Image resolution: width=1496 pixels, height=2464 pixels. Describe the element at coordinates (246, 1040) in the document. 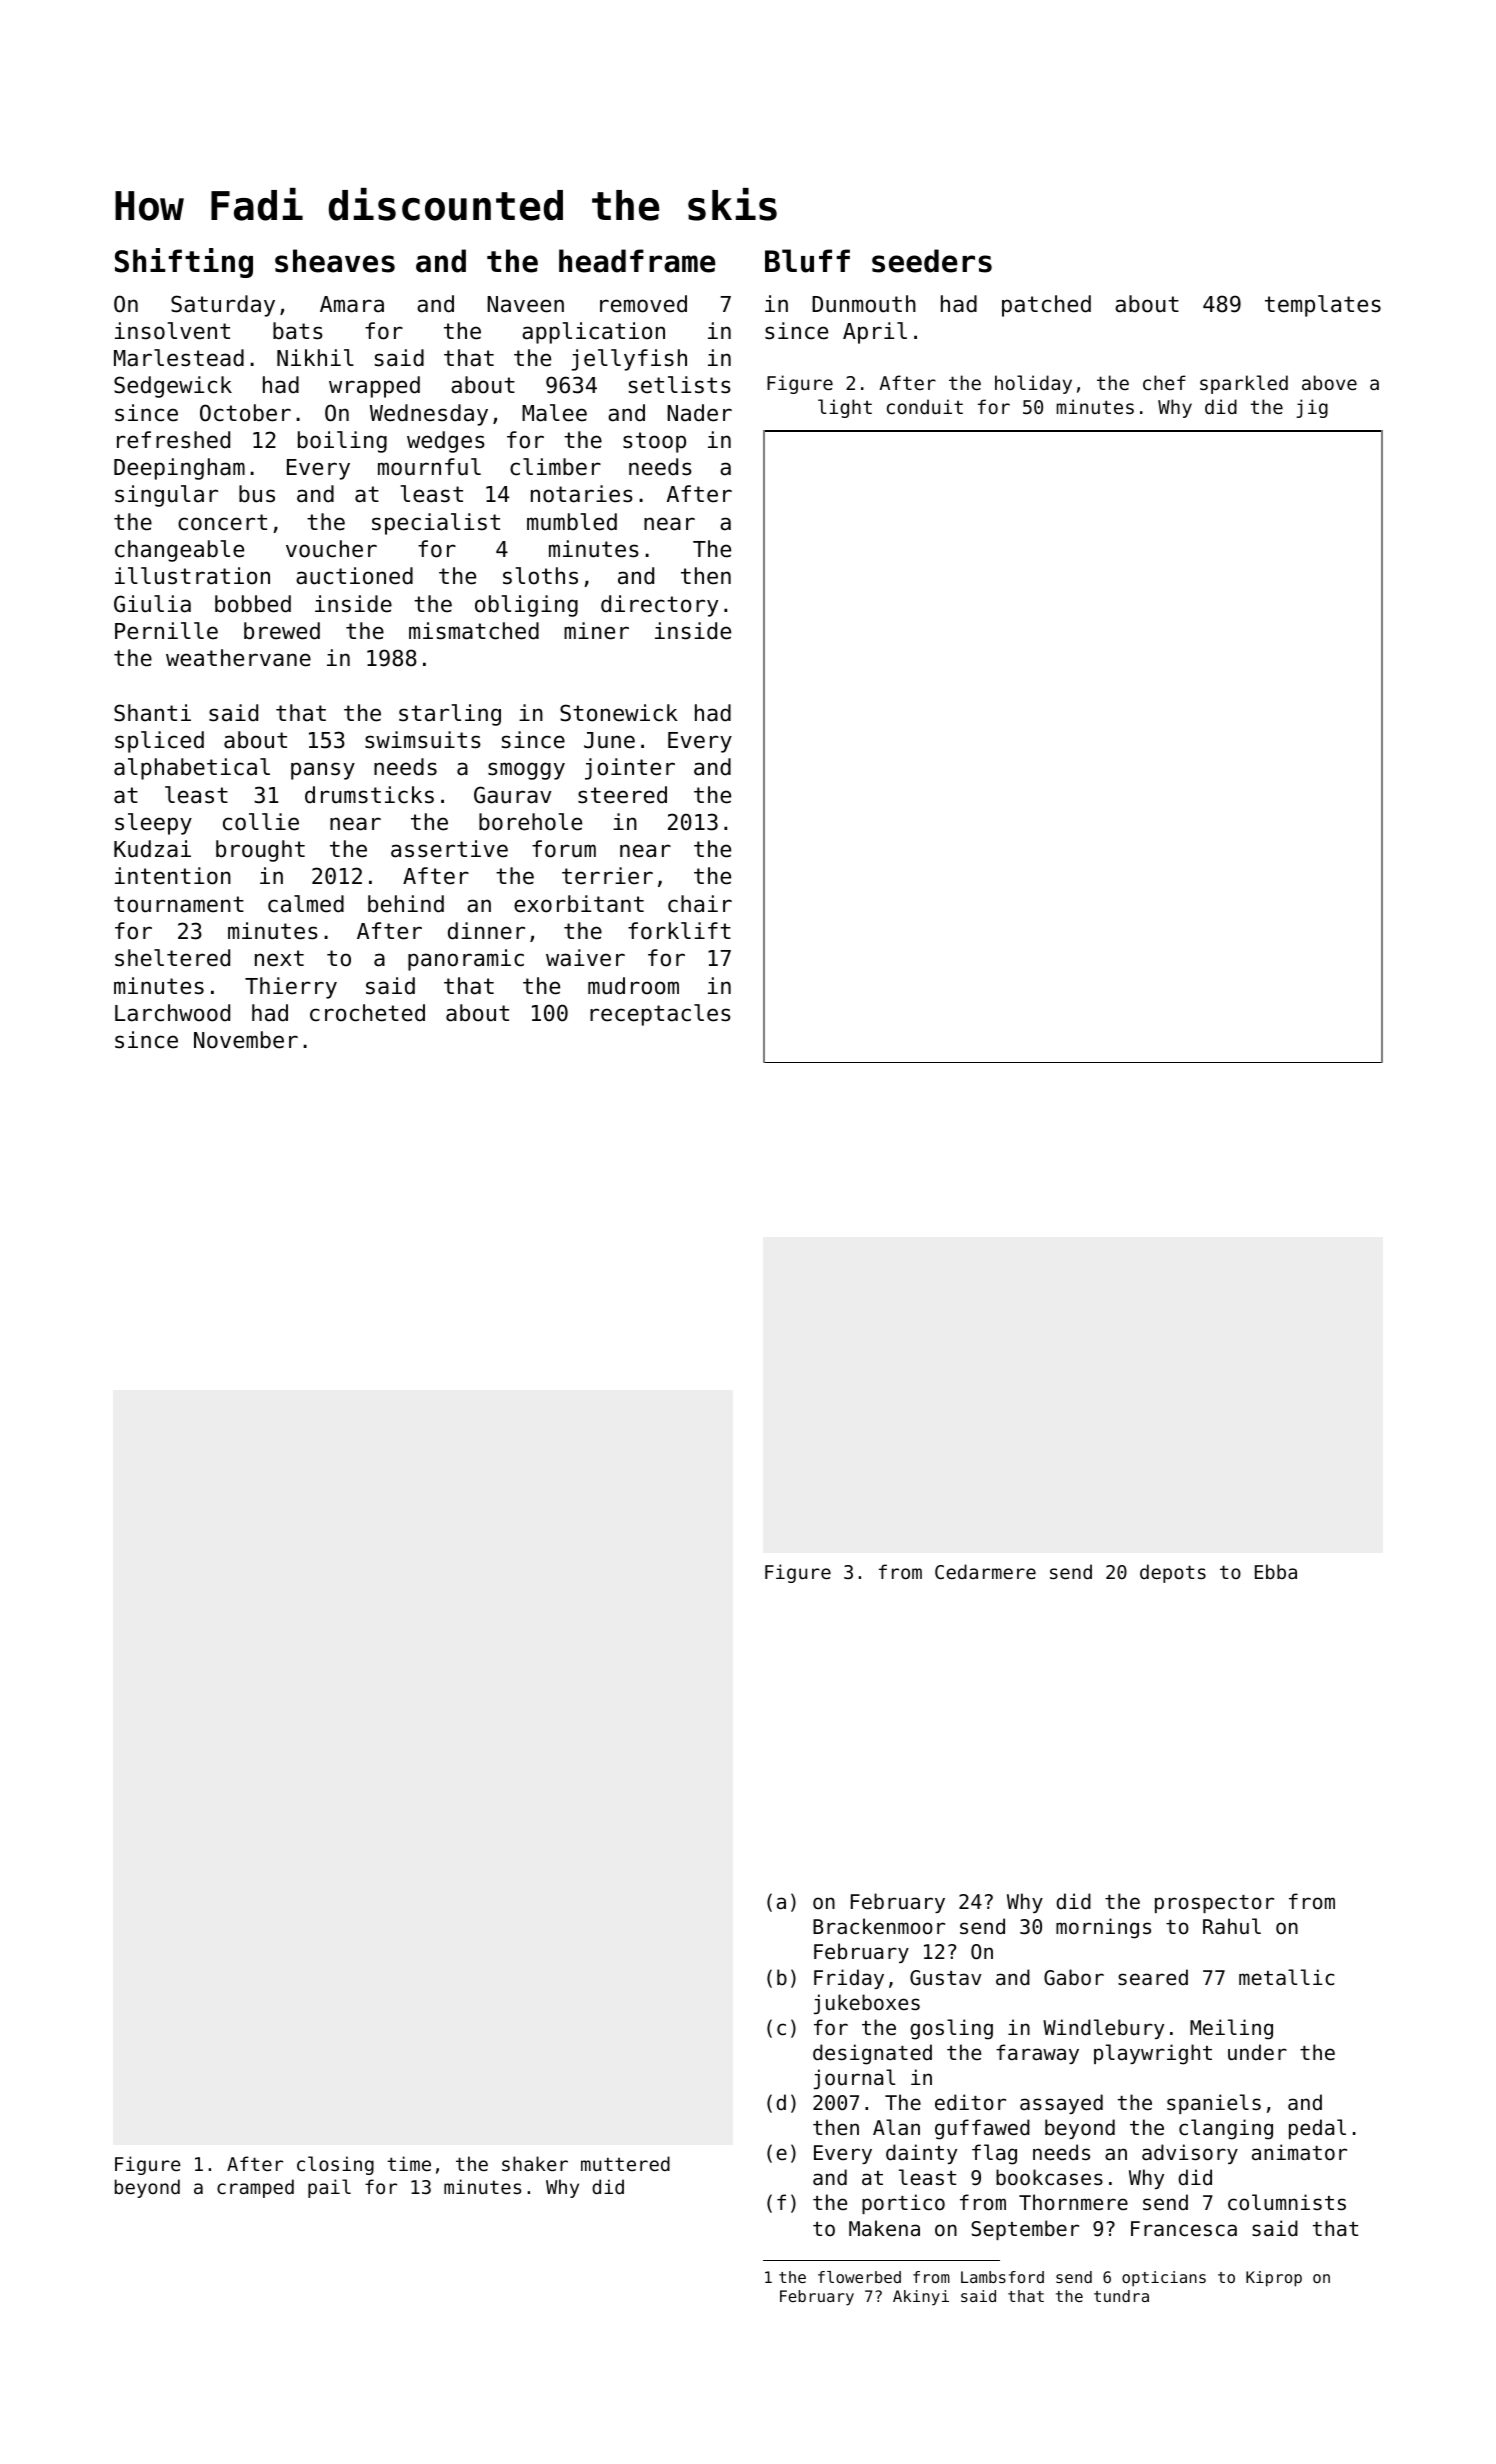

I see `November` at that location.
